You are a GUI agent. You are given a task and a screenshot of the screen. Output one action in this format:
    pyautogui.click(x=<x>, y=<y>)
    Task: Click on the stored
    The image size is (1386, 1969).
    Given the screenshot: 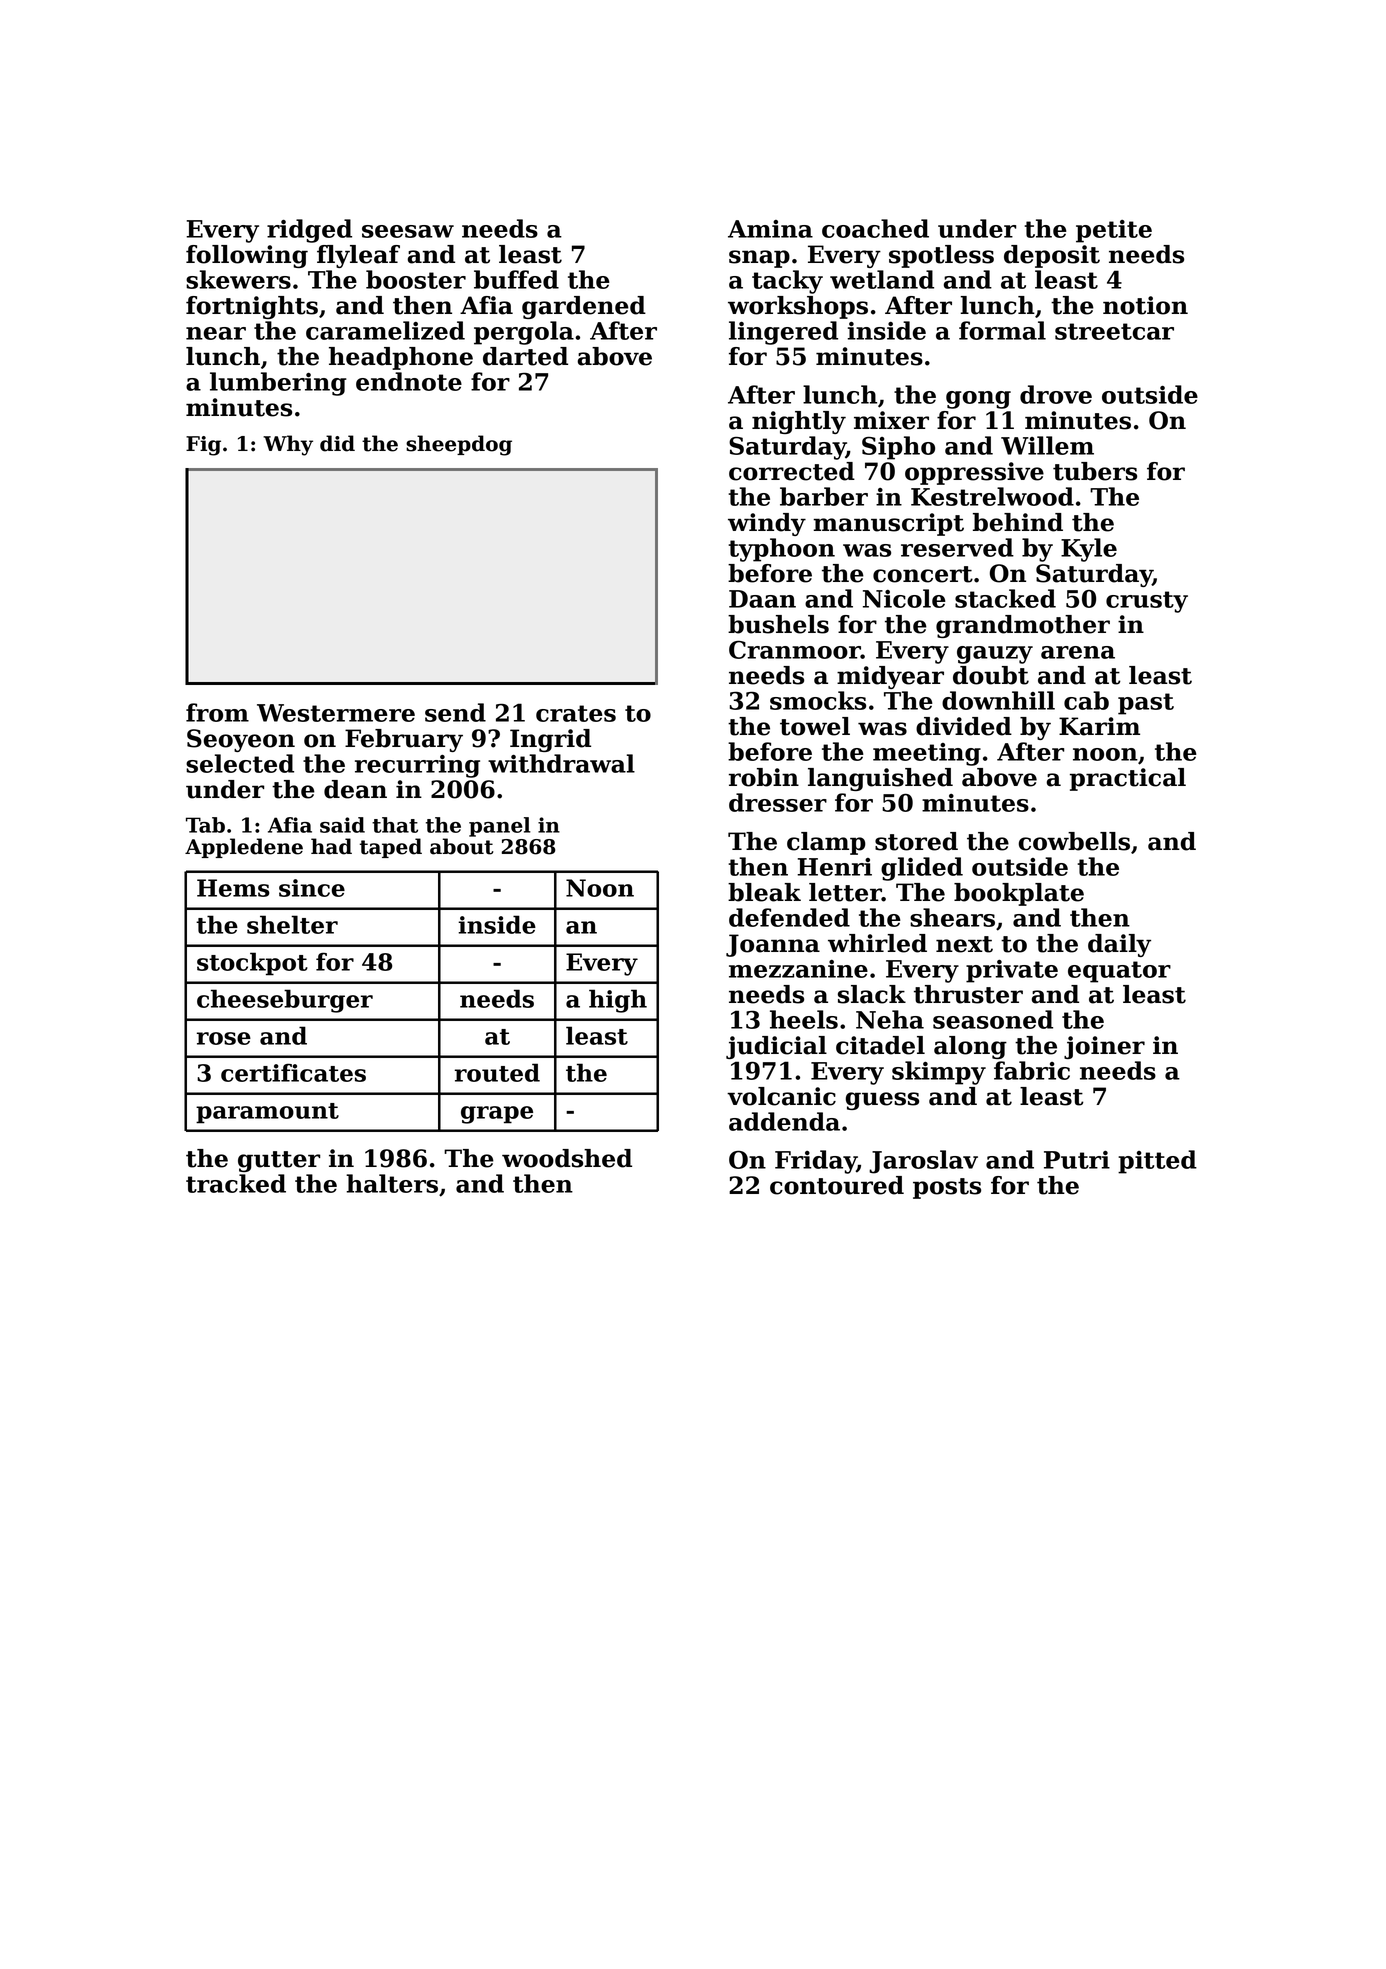 What is the action you would take?
    pyautogui.click(x=916, y=841)
